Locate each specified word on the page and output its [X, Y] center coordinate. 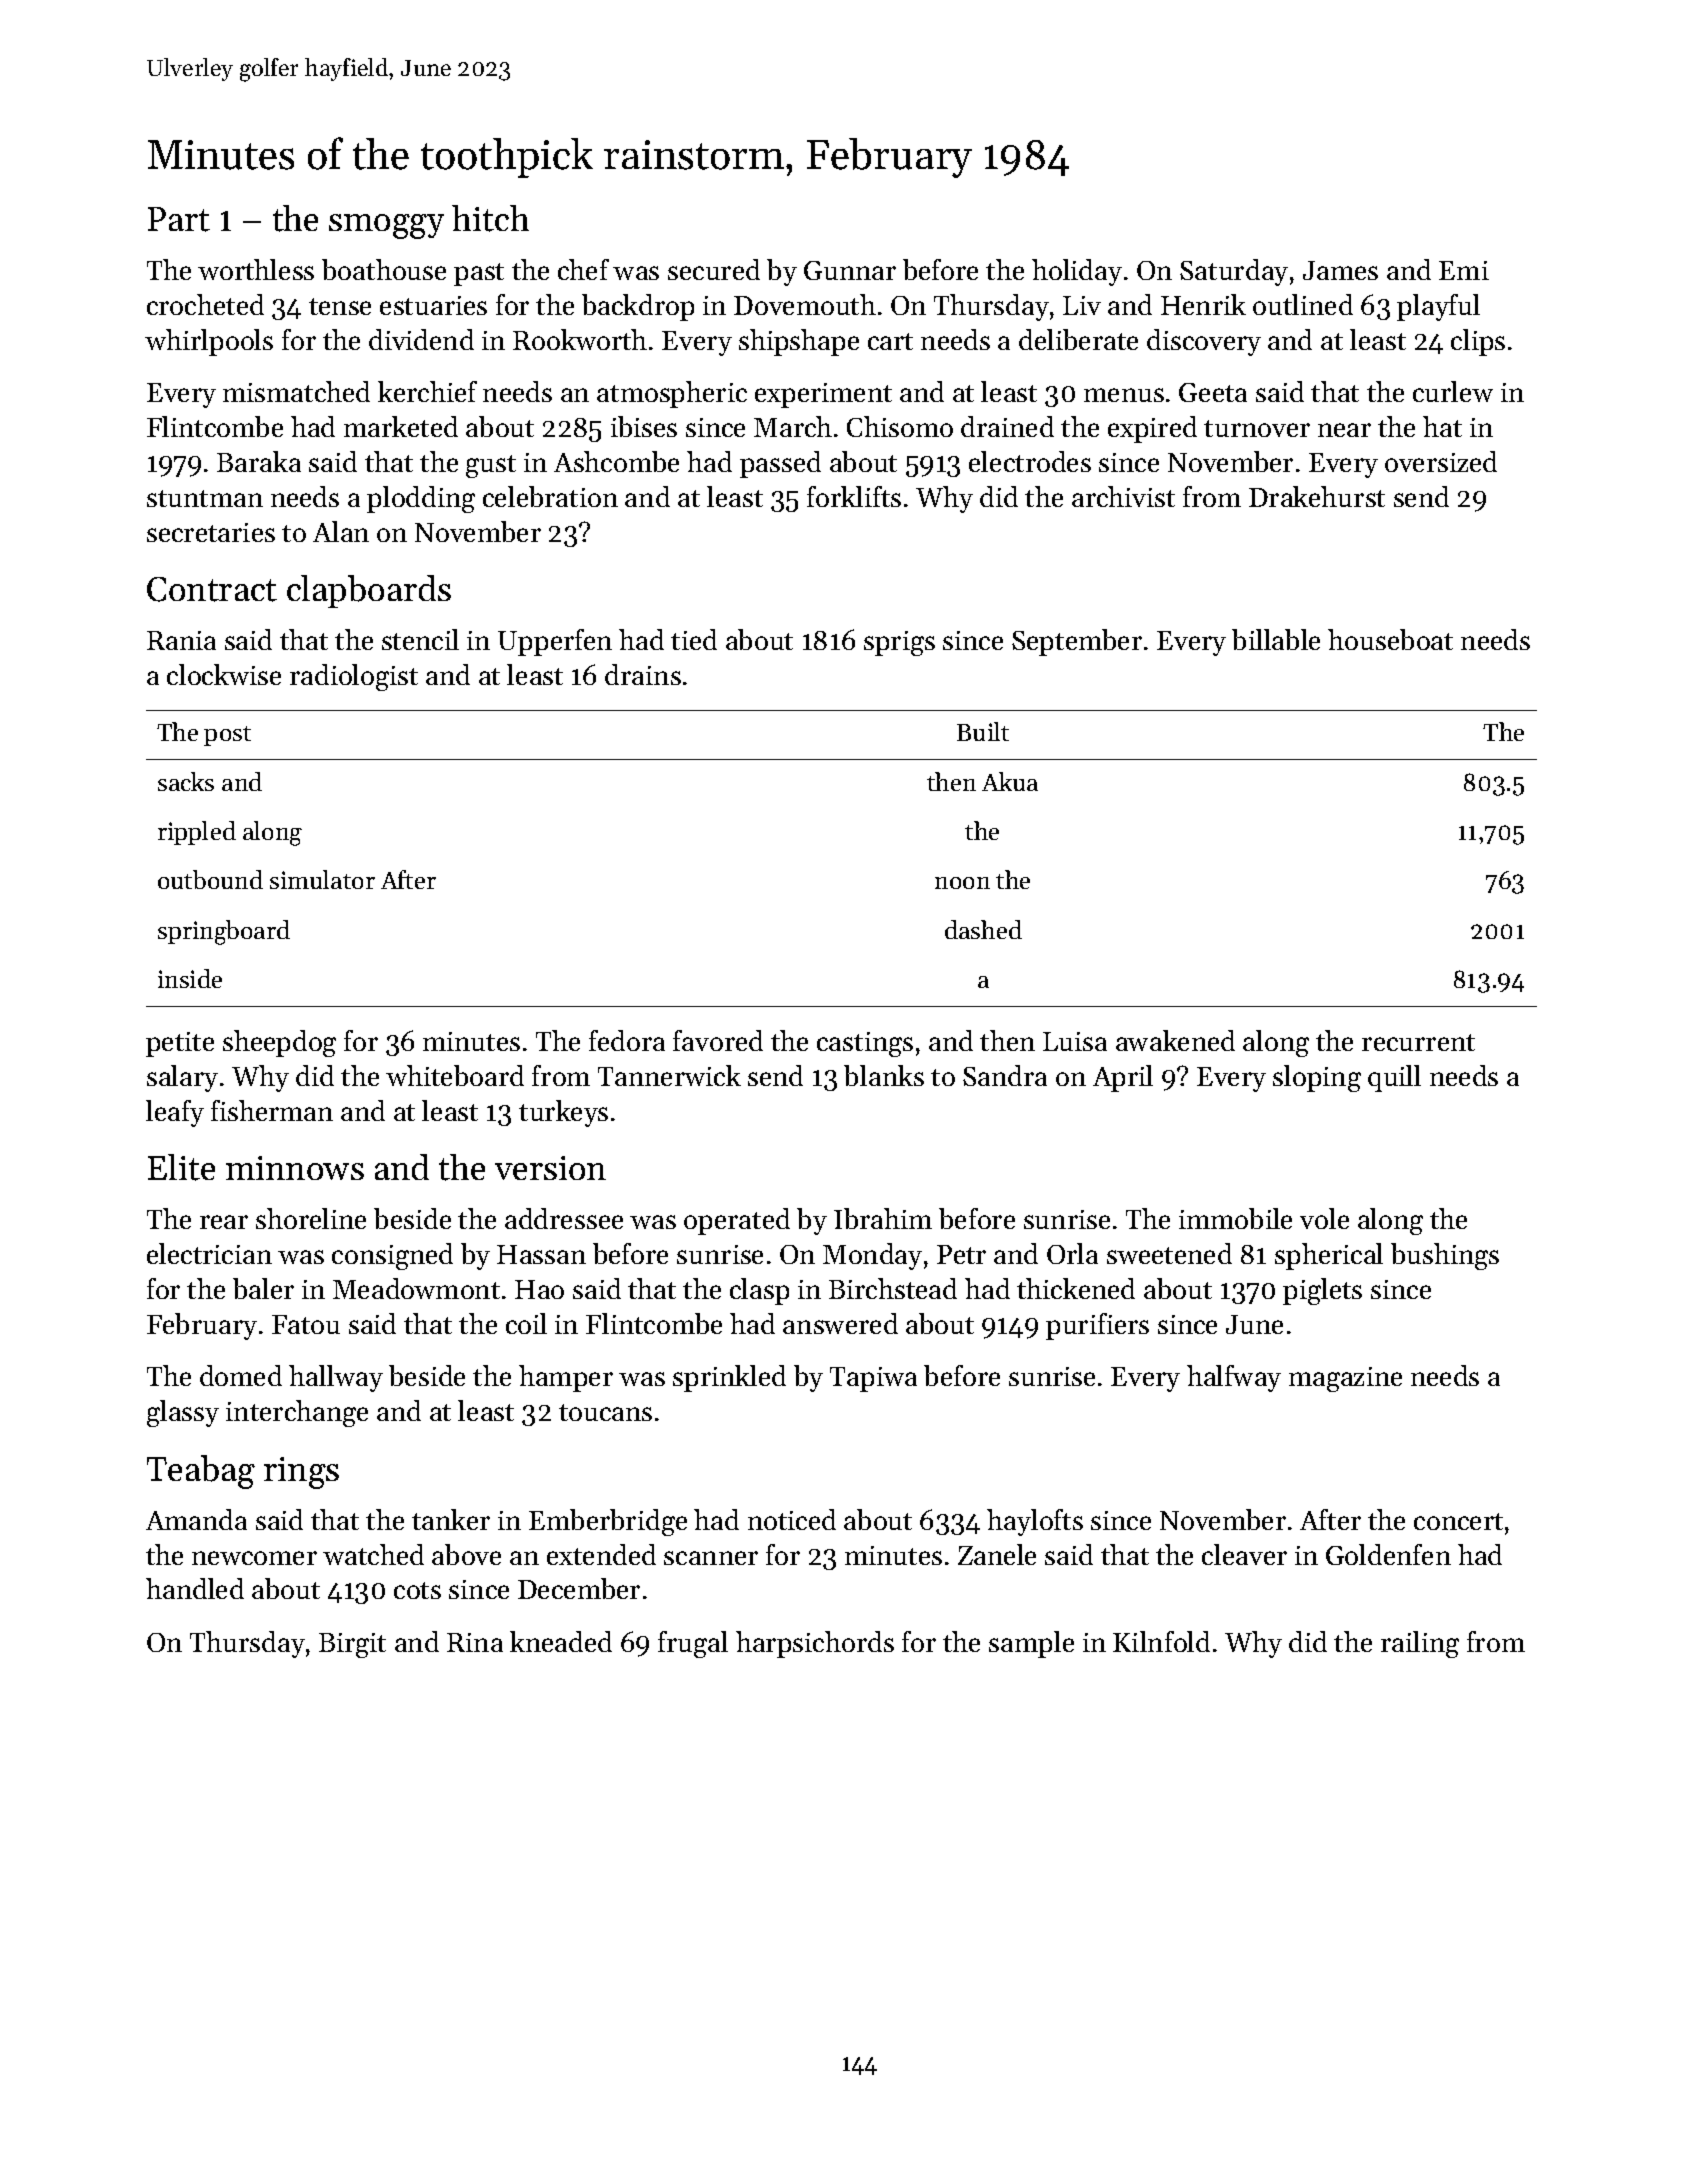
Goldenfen [1388, 1554]
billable [1276, 639]
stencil [420, 639]
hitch [490, 218]
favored [718, 1040]
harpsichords [815, 1644]
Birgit [352, 1645]
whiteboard [455, 1075]
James [1340, 270]
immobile [1235, 1218]
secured [714, 269]
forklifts [854, 496]
